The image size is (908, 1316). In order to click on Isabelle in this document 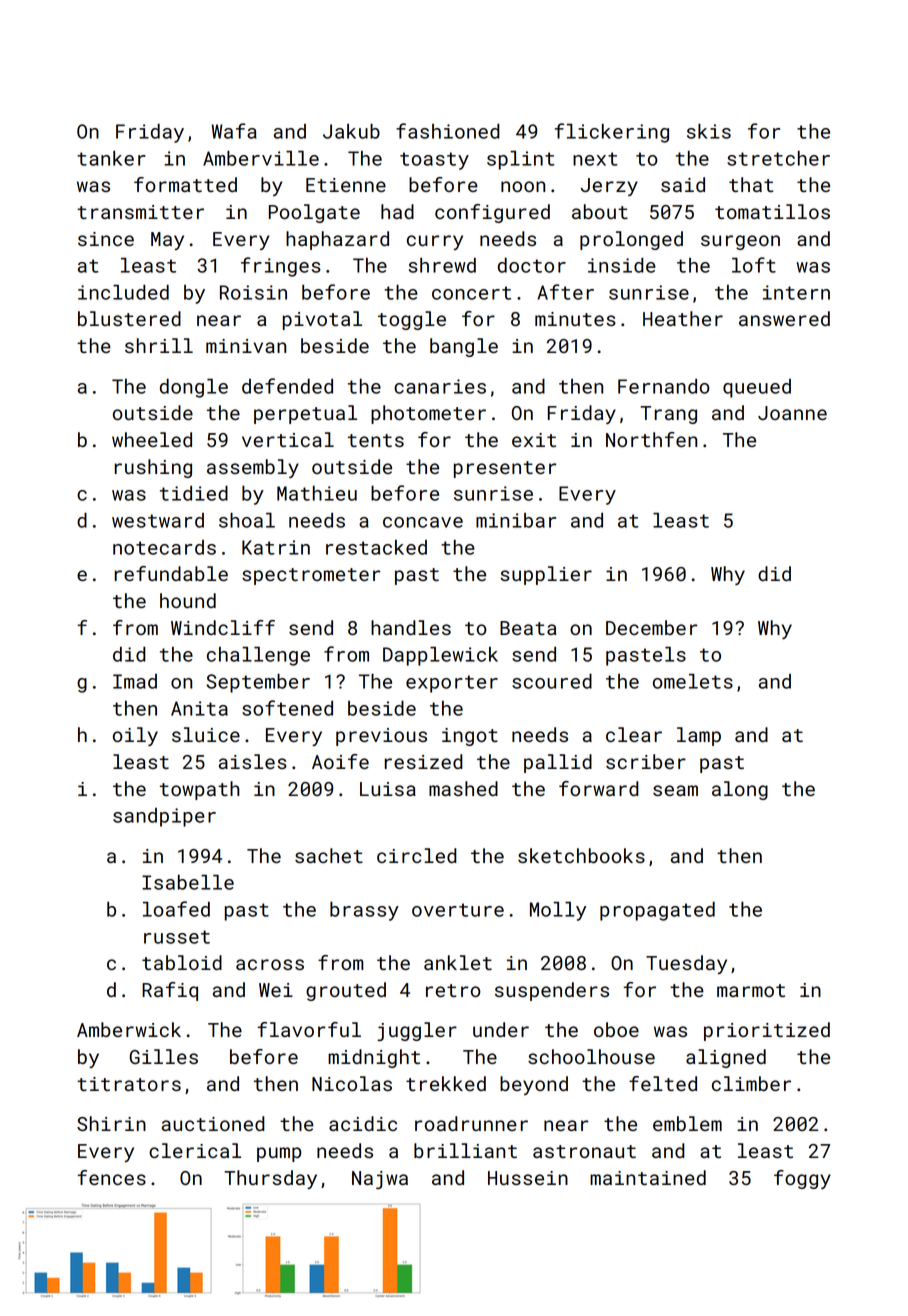, I will do `click(188, 882)`.
